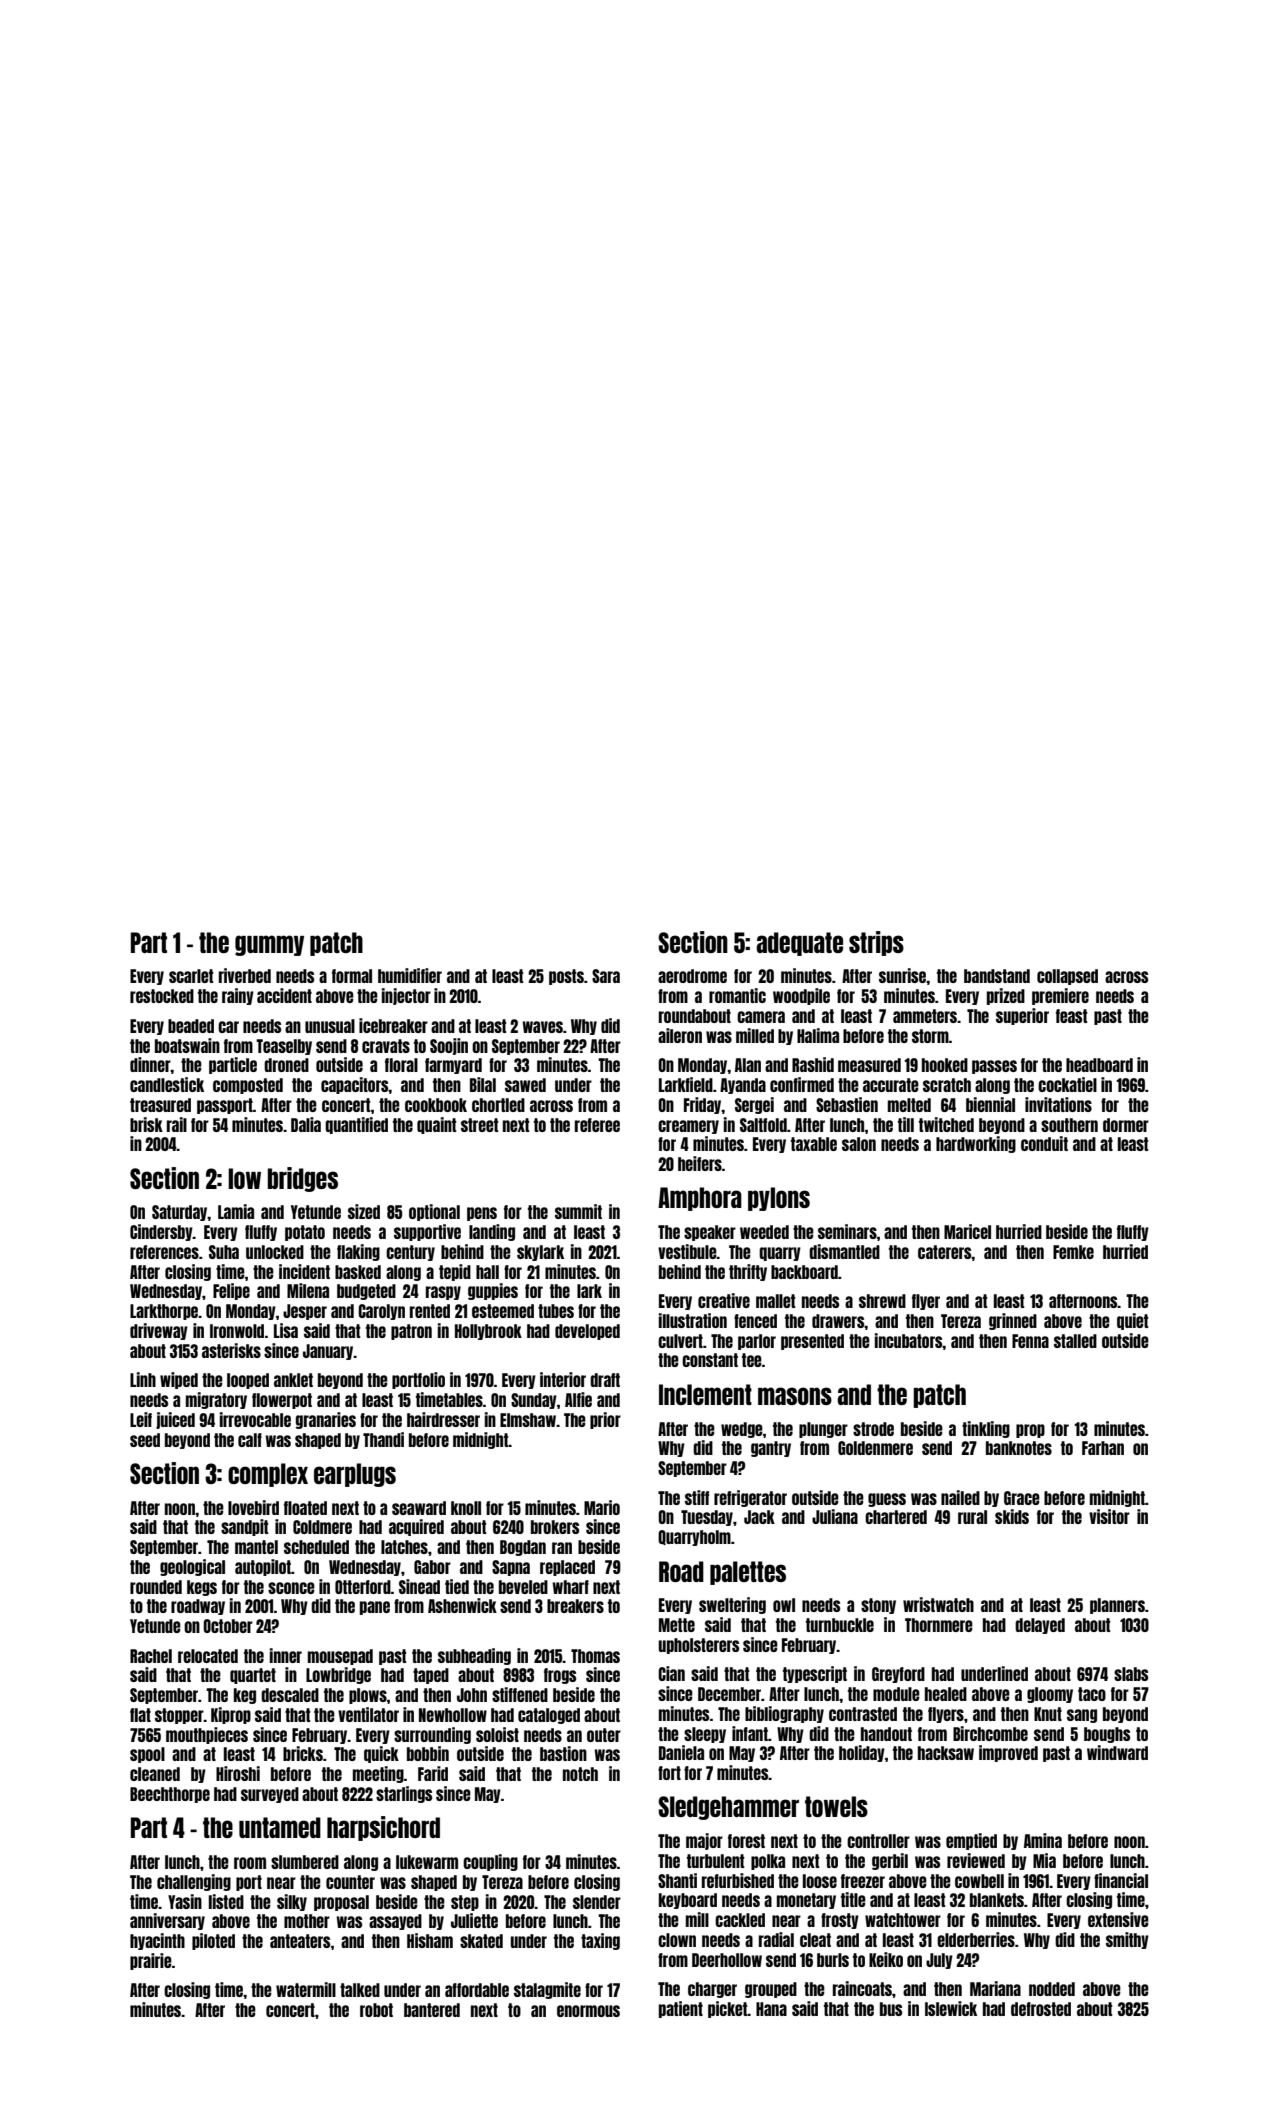  Describe the element at coordinates (1117, 1606) in the screenshot. I see `planners` at that location.
